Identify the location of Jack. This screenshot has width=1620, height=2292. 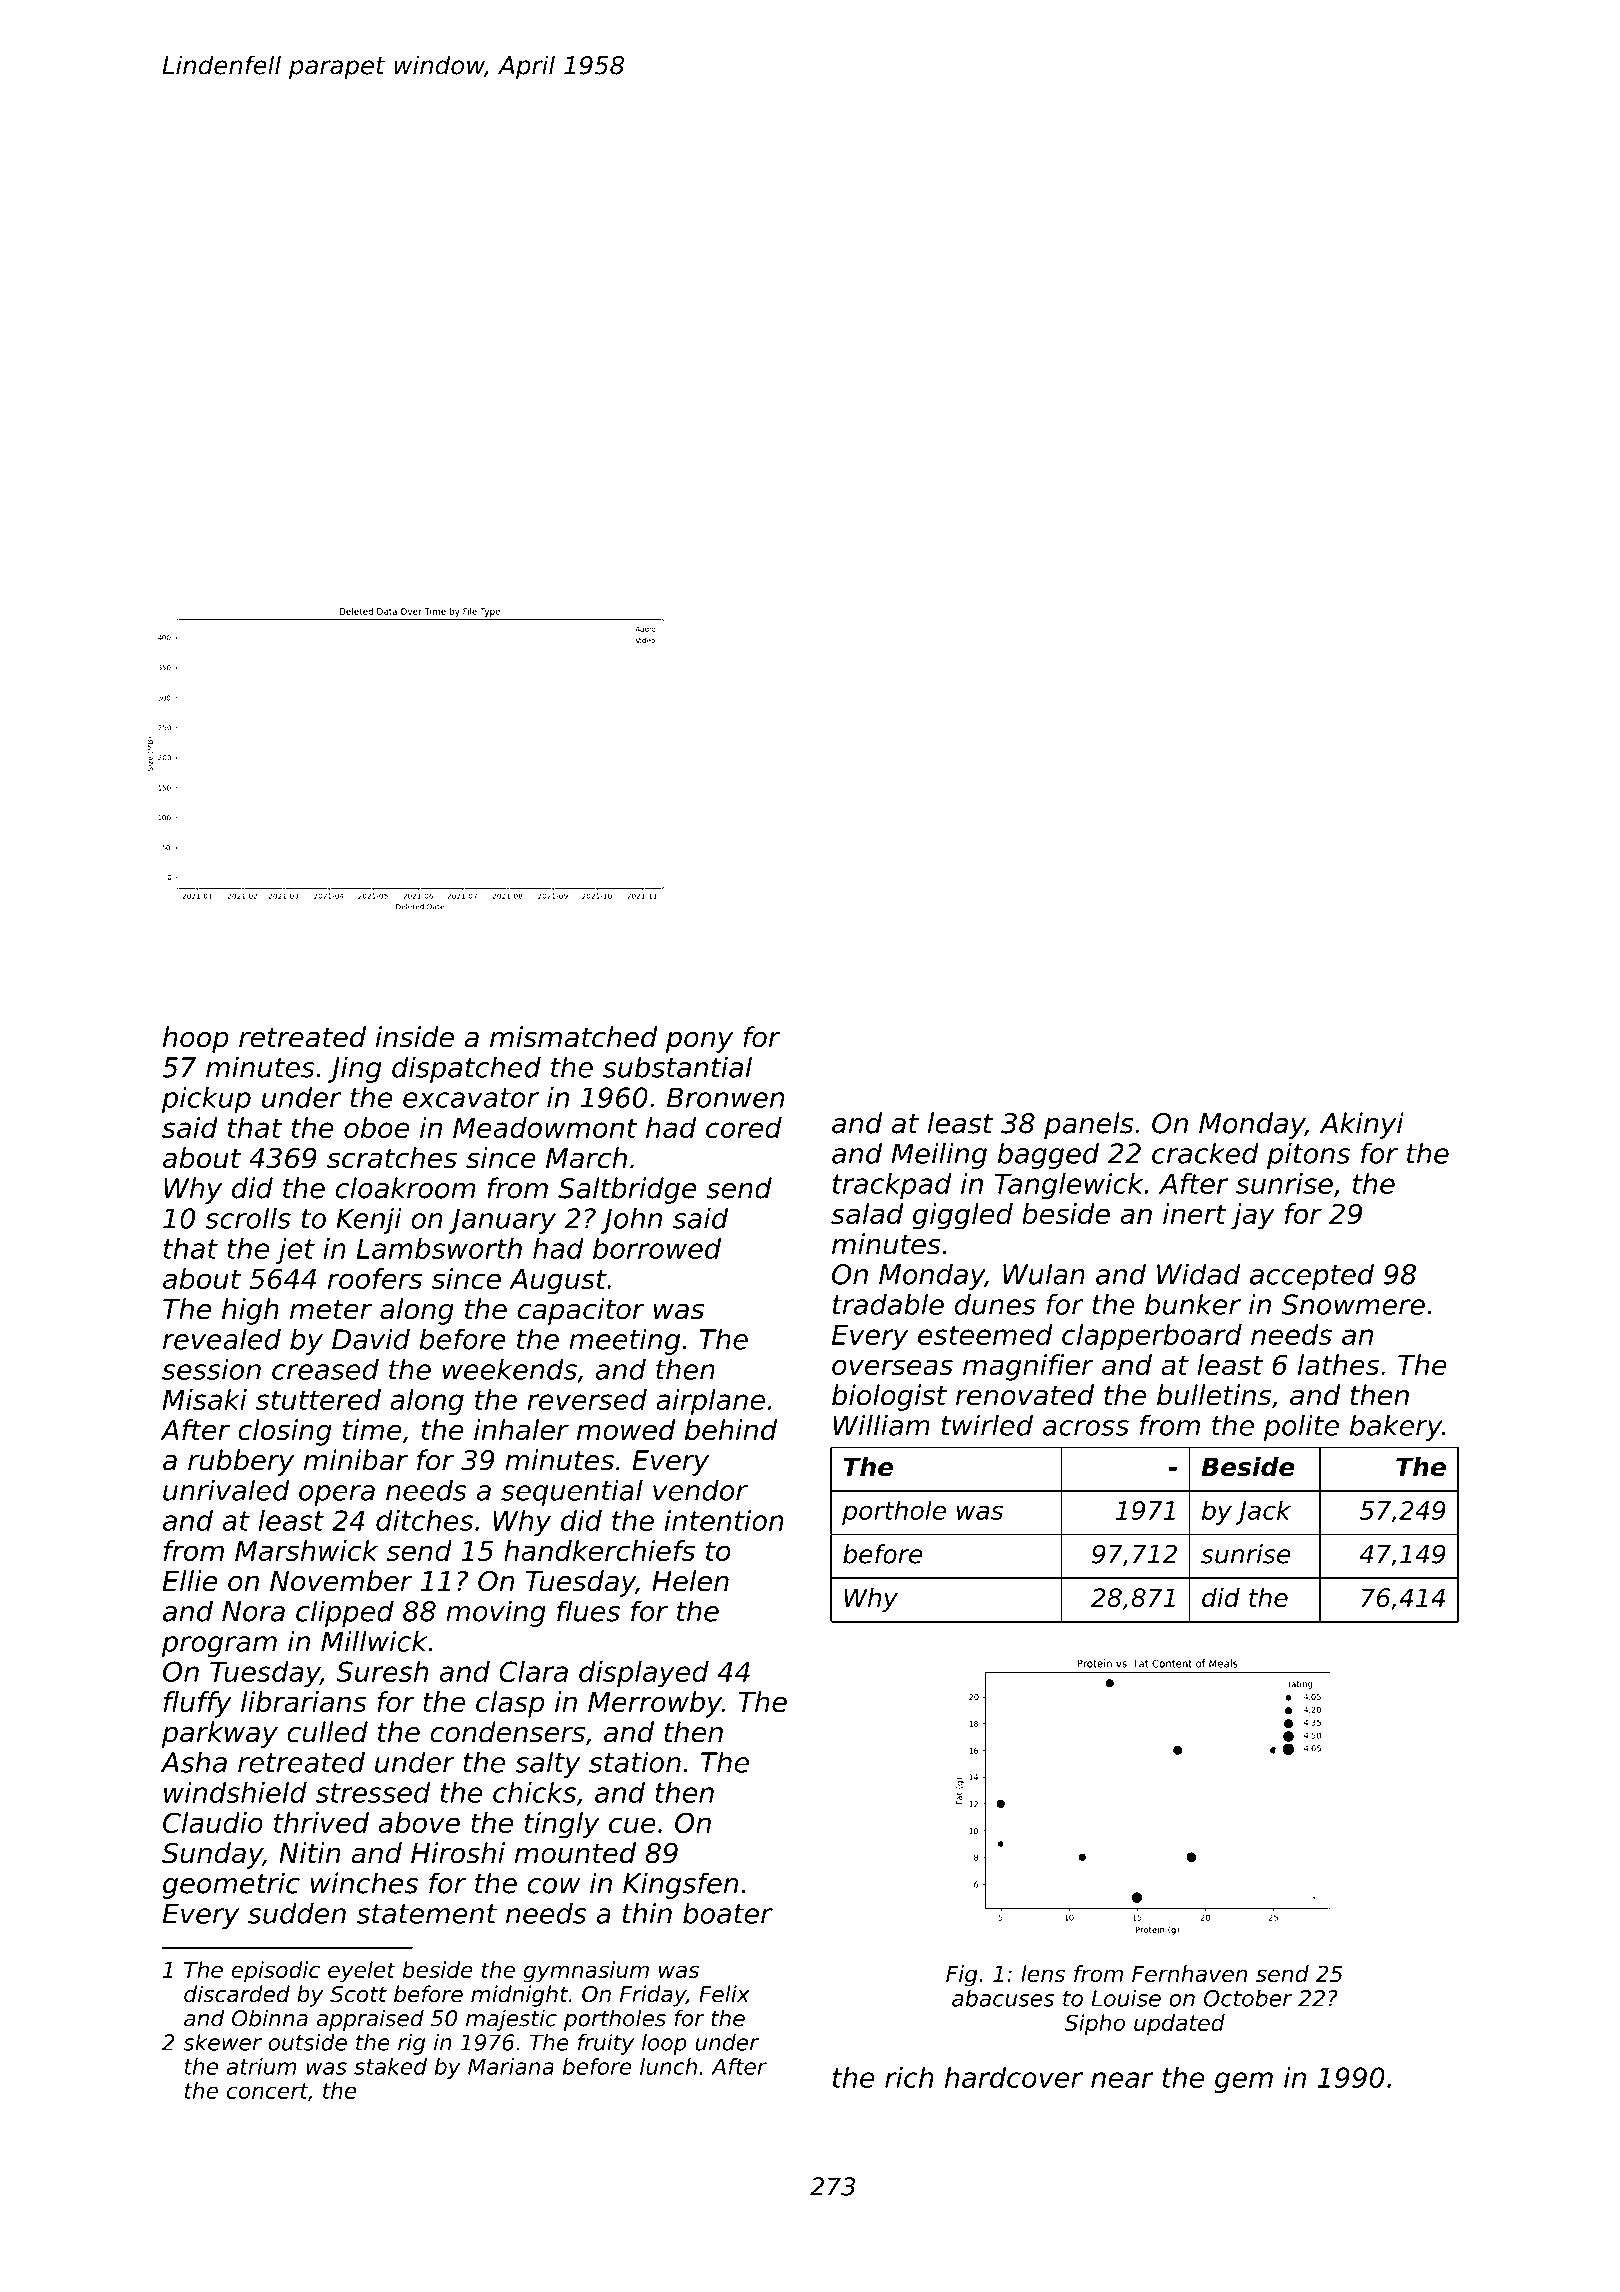
(1263, 1512).
